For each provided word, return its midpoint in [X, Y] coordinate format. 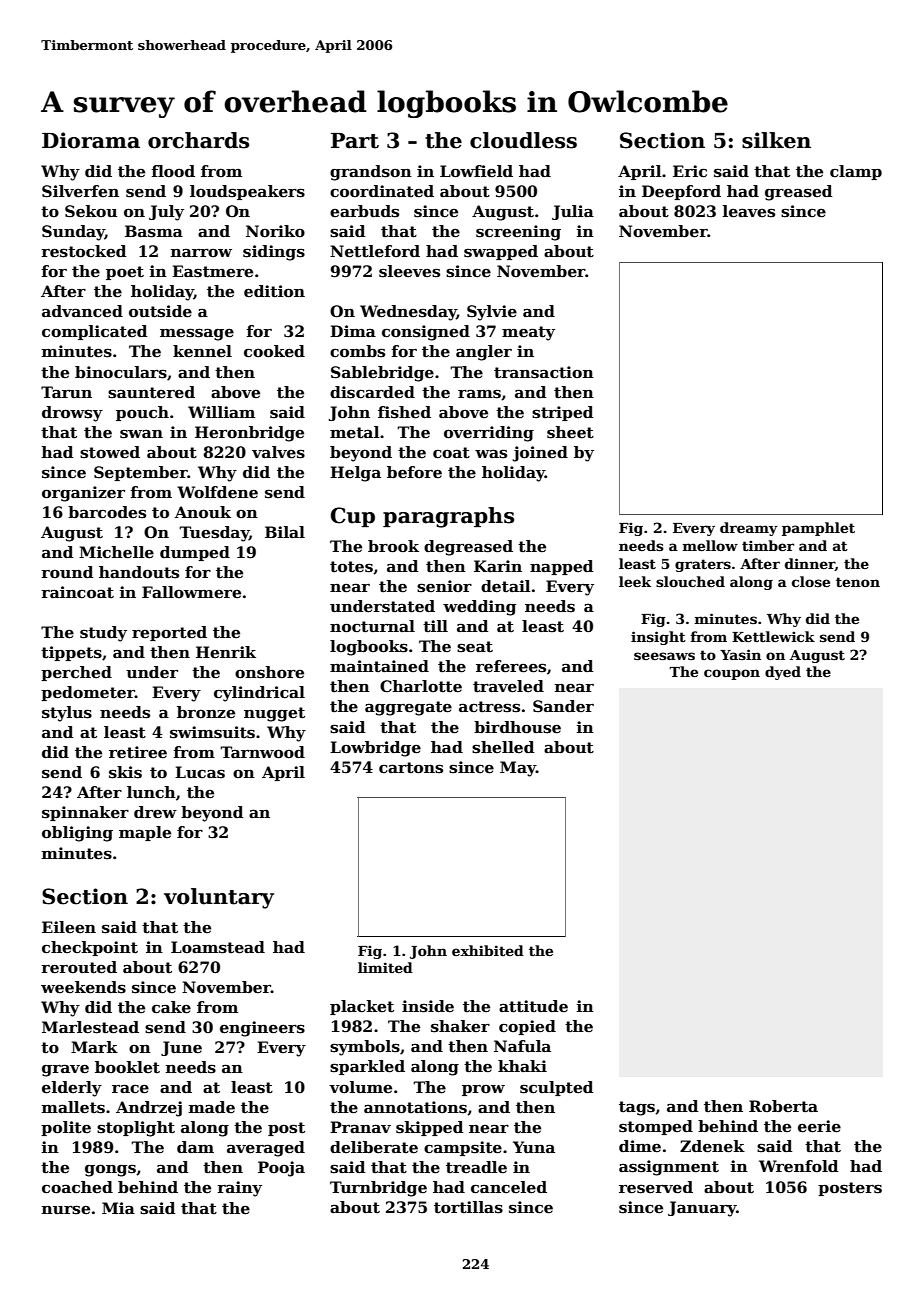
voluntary [219, 898]
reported [169, 633]
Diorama [91, 140]
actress [489, 707]
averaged [266, 1149]
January [702, 1209]
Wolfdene [217, 492]
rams [479, 394]
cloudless [523, 140]
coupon [732, 674]
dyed [783, 673]
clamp [856, 172]
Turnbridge [378, 1189]
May [518, 769]
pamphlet [818, 529]
